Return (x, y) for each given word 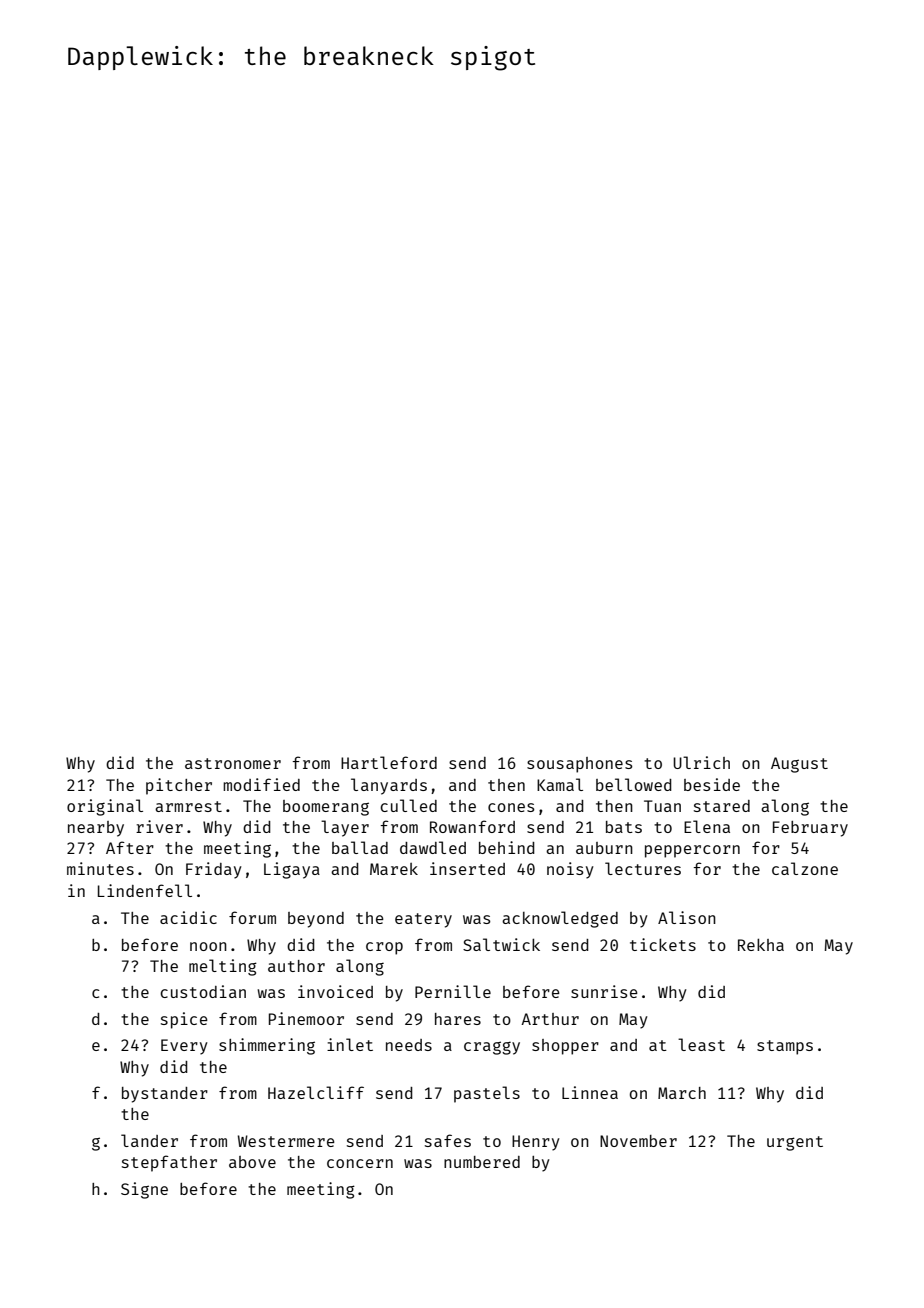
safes (448, 1140)
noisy (570, 870)
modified (261, 784)
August (799, 765)
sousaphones (579, 765)
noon (208, 946)
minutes (100, 868)
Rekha (761, 944)
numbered (482, 1162)
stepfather (169, 1163)
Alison (687, 917)
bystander (165, 1095)
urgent (795, 1143)
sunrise (604, 991)
